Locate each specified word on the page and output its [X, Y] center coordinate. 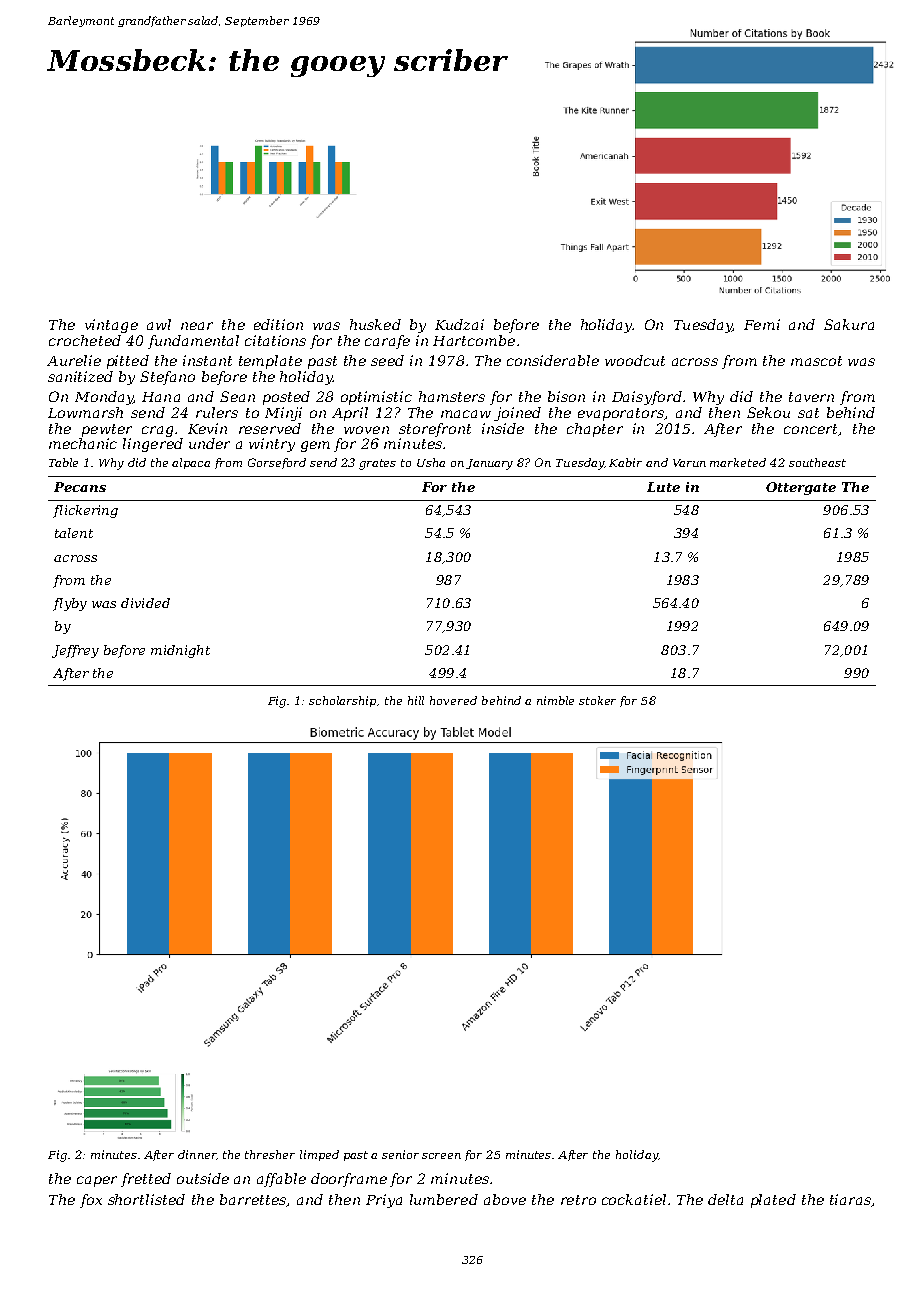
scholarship [342, 701]
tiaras [850, 1199]
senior [400, 1154]
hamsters [452, 396]
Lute [663, 487]
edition [278, 324]
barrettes [253, 1199]
